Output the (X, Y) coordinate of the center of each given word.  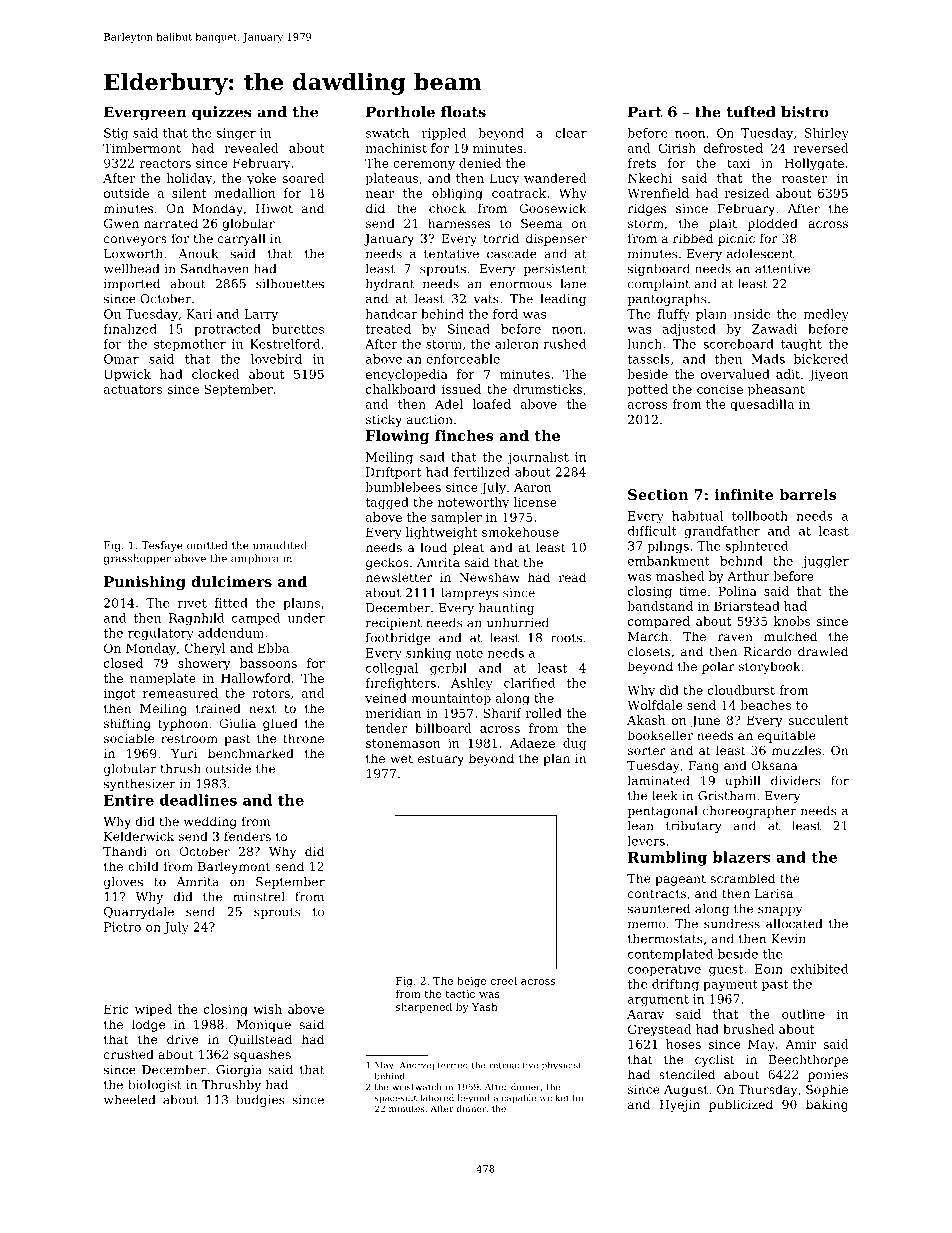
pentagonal (662, 812)
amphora (254, 559)
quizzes (222, 113)
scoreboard (738, 344)
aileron (517, 344)
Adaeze (532, 743)
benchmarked (251, 753)
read (572, 577)
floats (463, 112)
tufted (751, 112)
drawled (823, 651)
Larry (261, 315)
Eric (116, 1009)
